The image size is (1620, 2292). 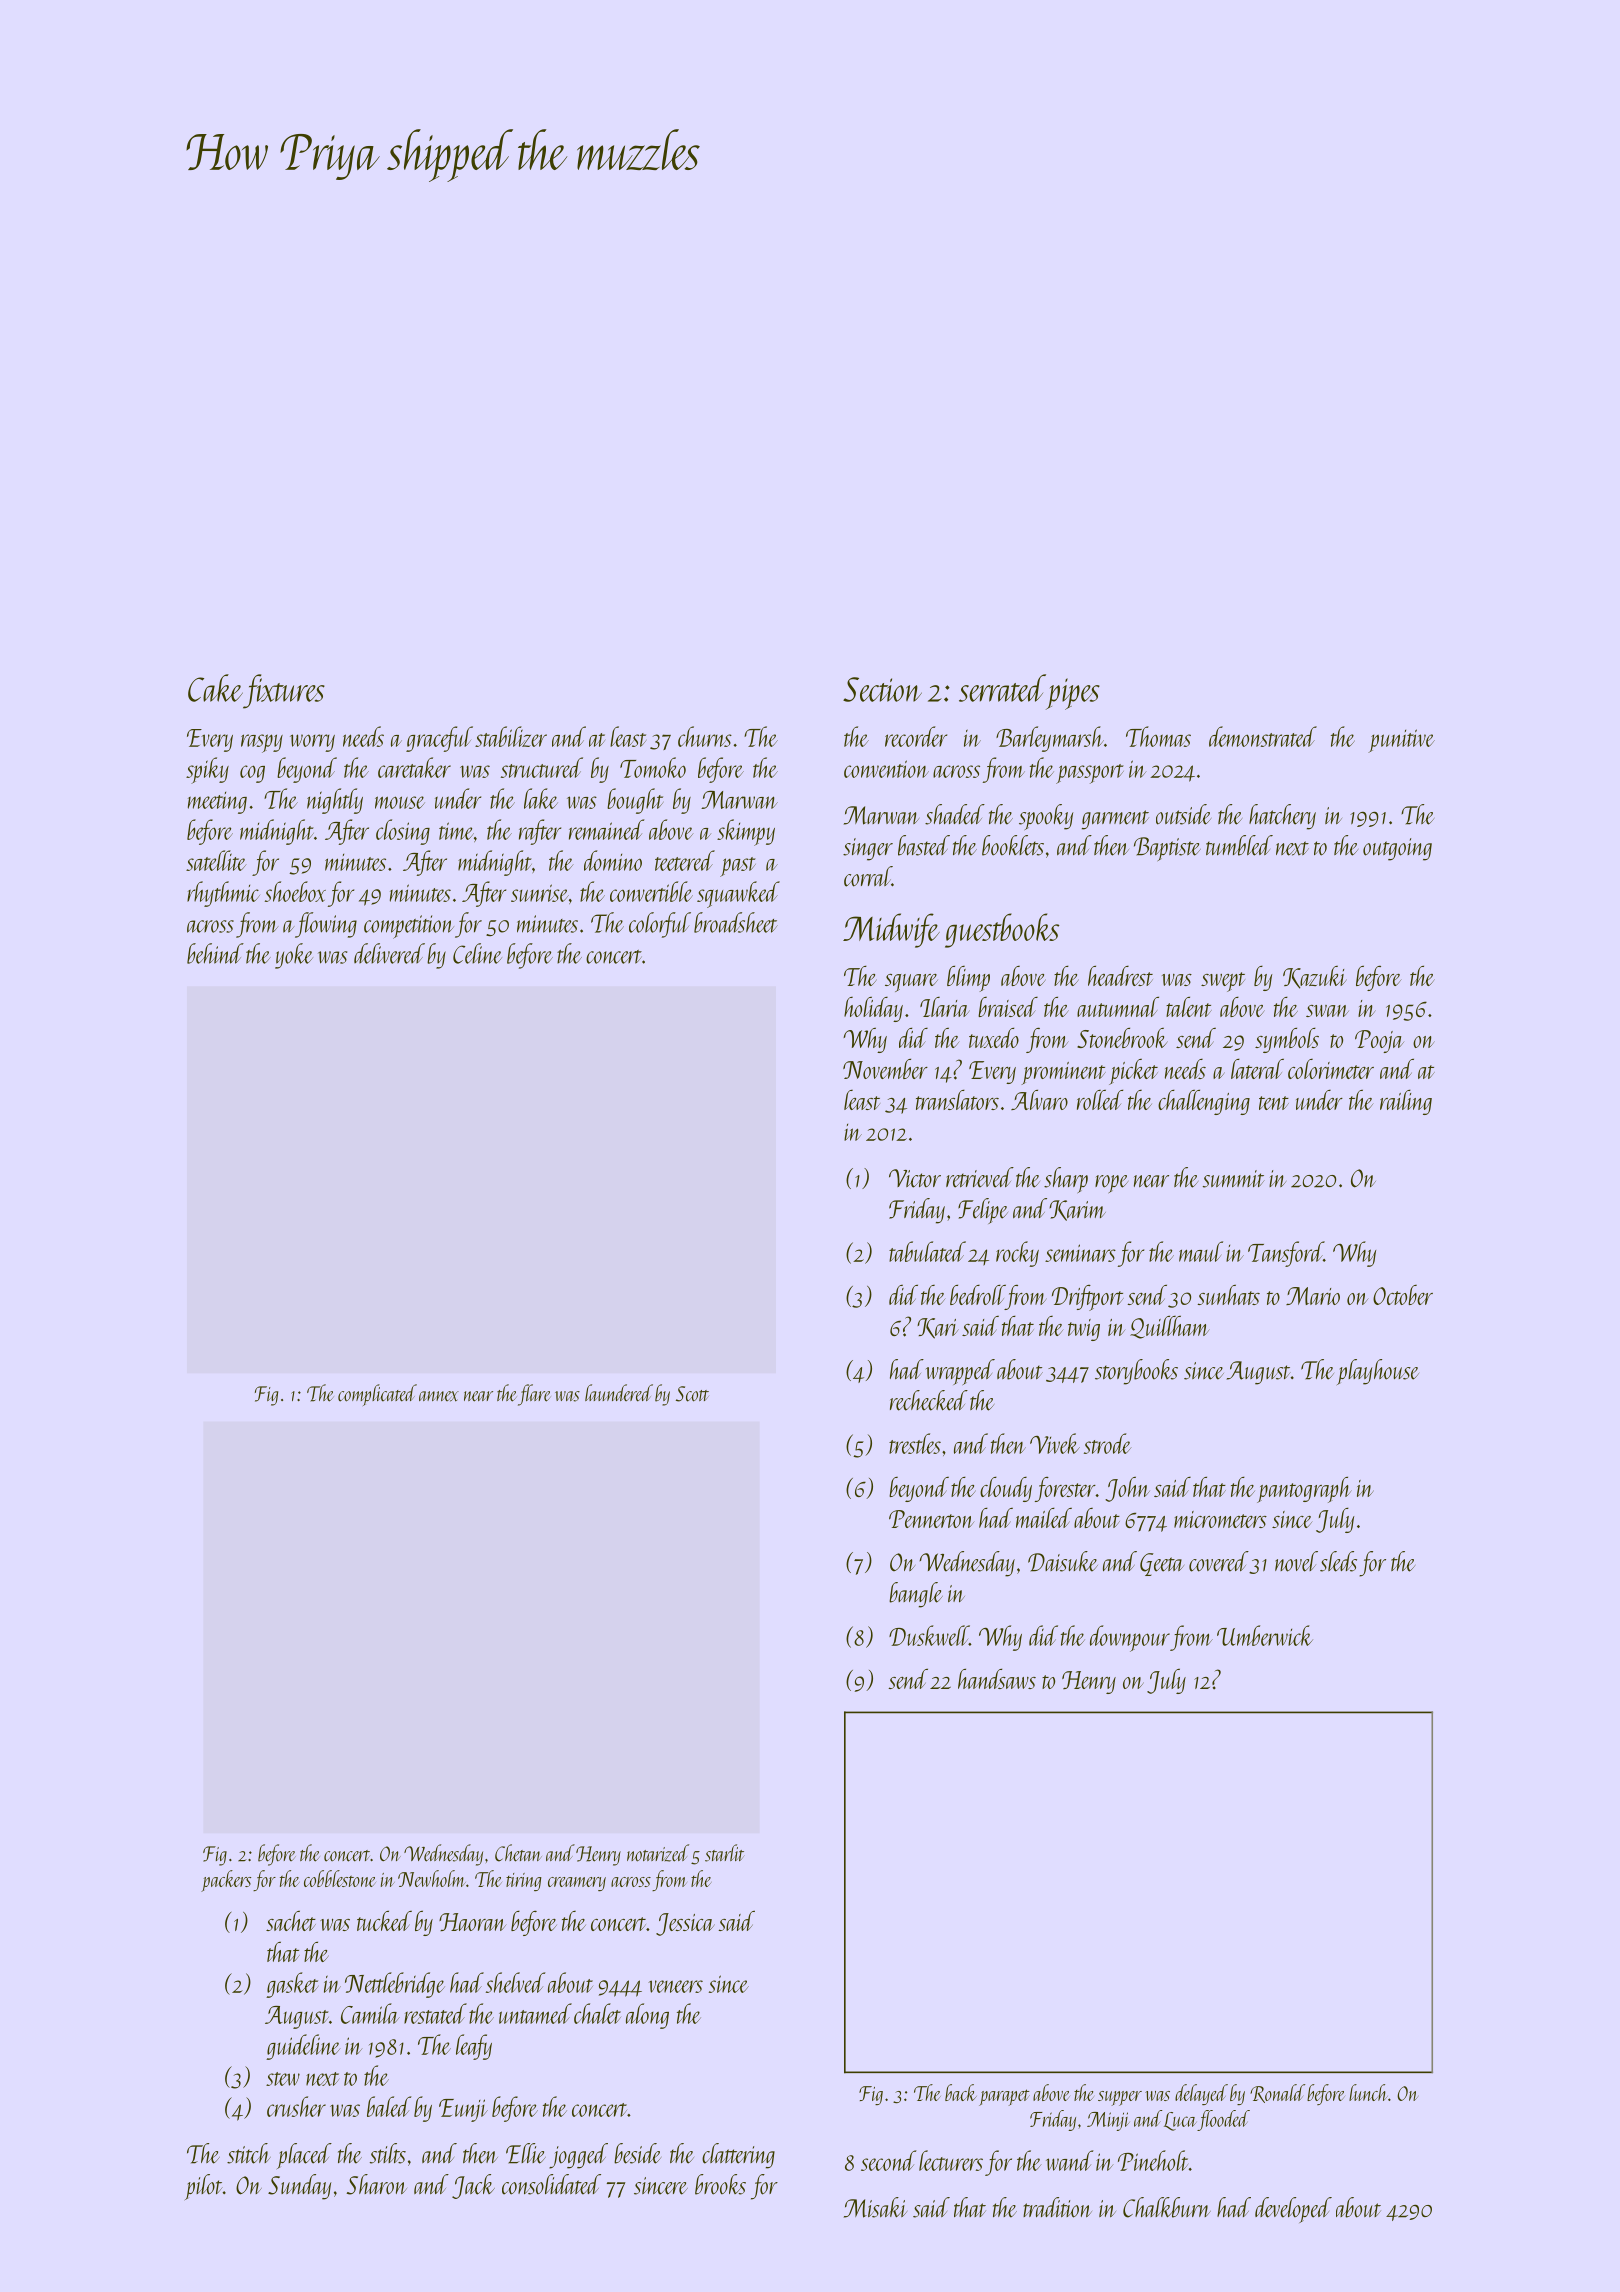 What do you see at coordinates (929, 1400) in the page?
I see `rechecked` at bounding box center [929, 1400].
